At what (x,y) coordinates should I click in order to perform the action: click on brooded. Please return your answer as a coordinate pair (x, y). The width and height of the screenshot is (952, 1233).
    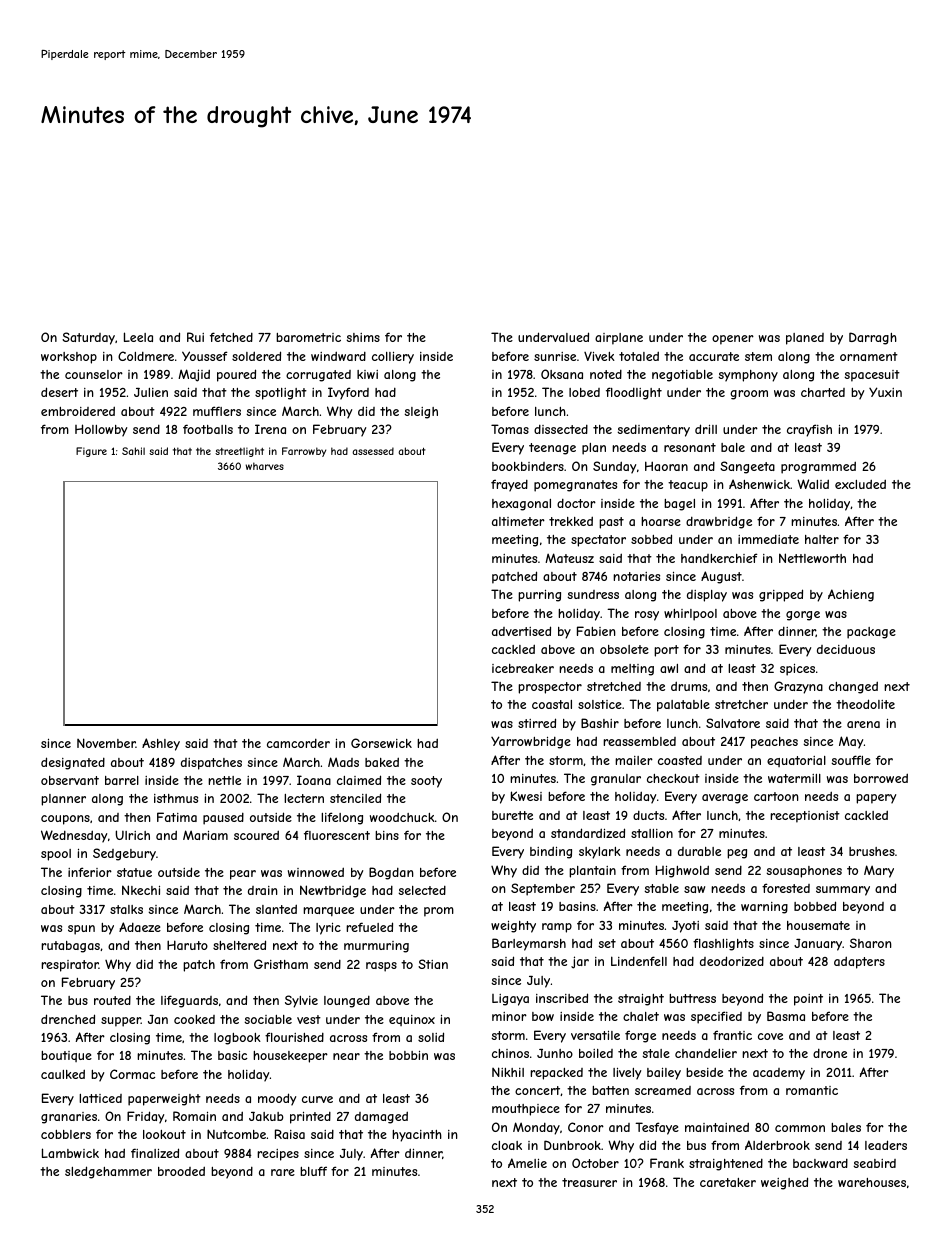
    Looking at the image, I should click on (181, 1171).
